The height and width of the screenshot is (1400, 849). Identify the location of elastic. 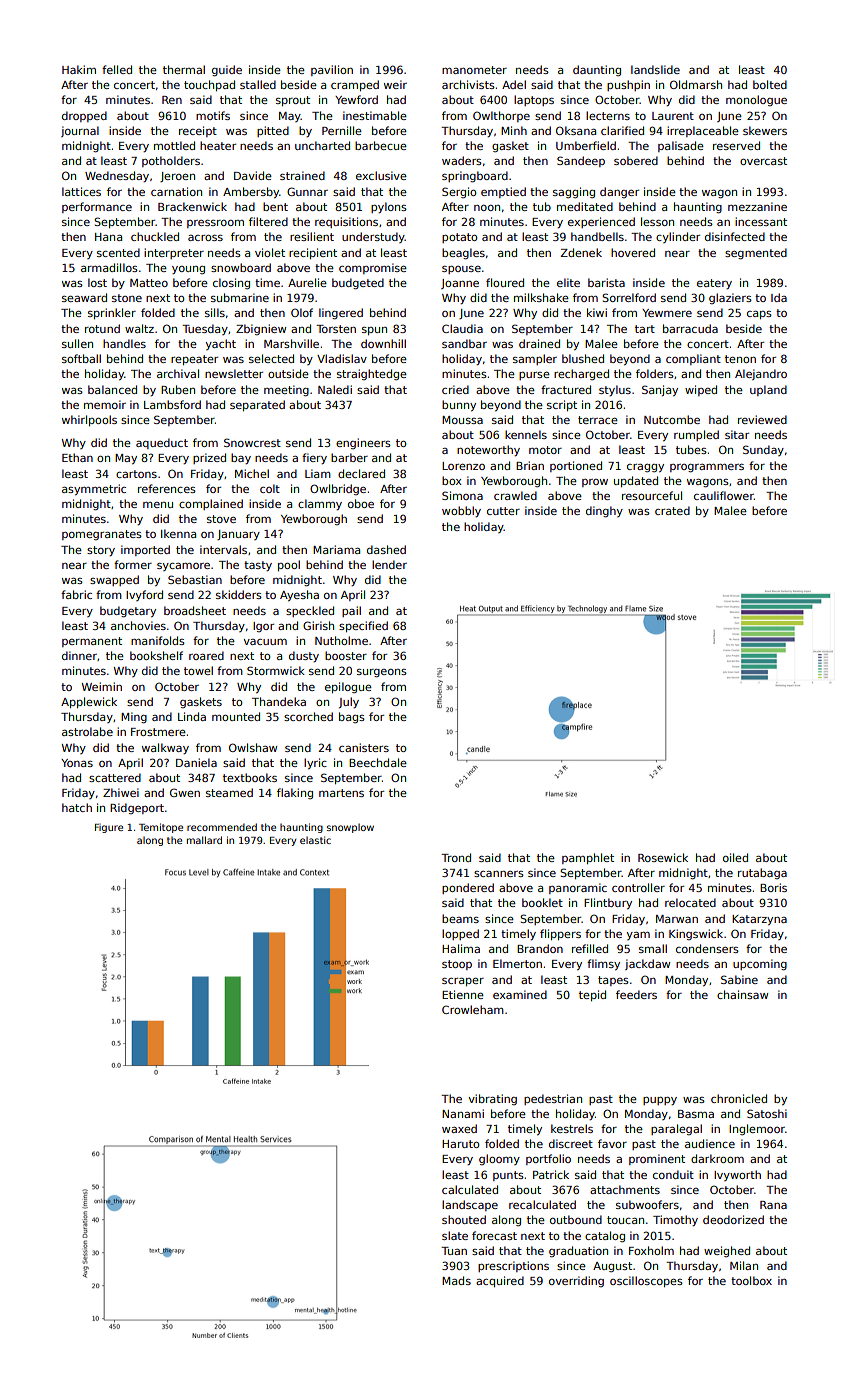
(315, 840).
